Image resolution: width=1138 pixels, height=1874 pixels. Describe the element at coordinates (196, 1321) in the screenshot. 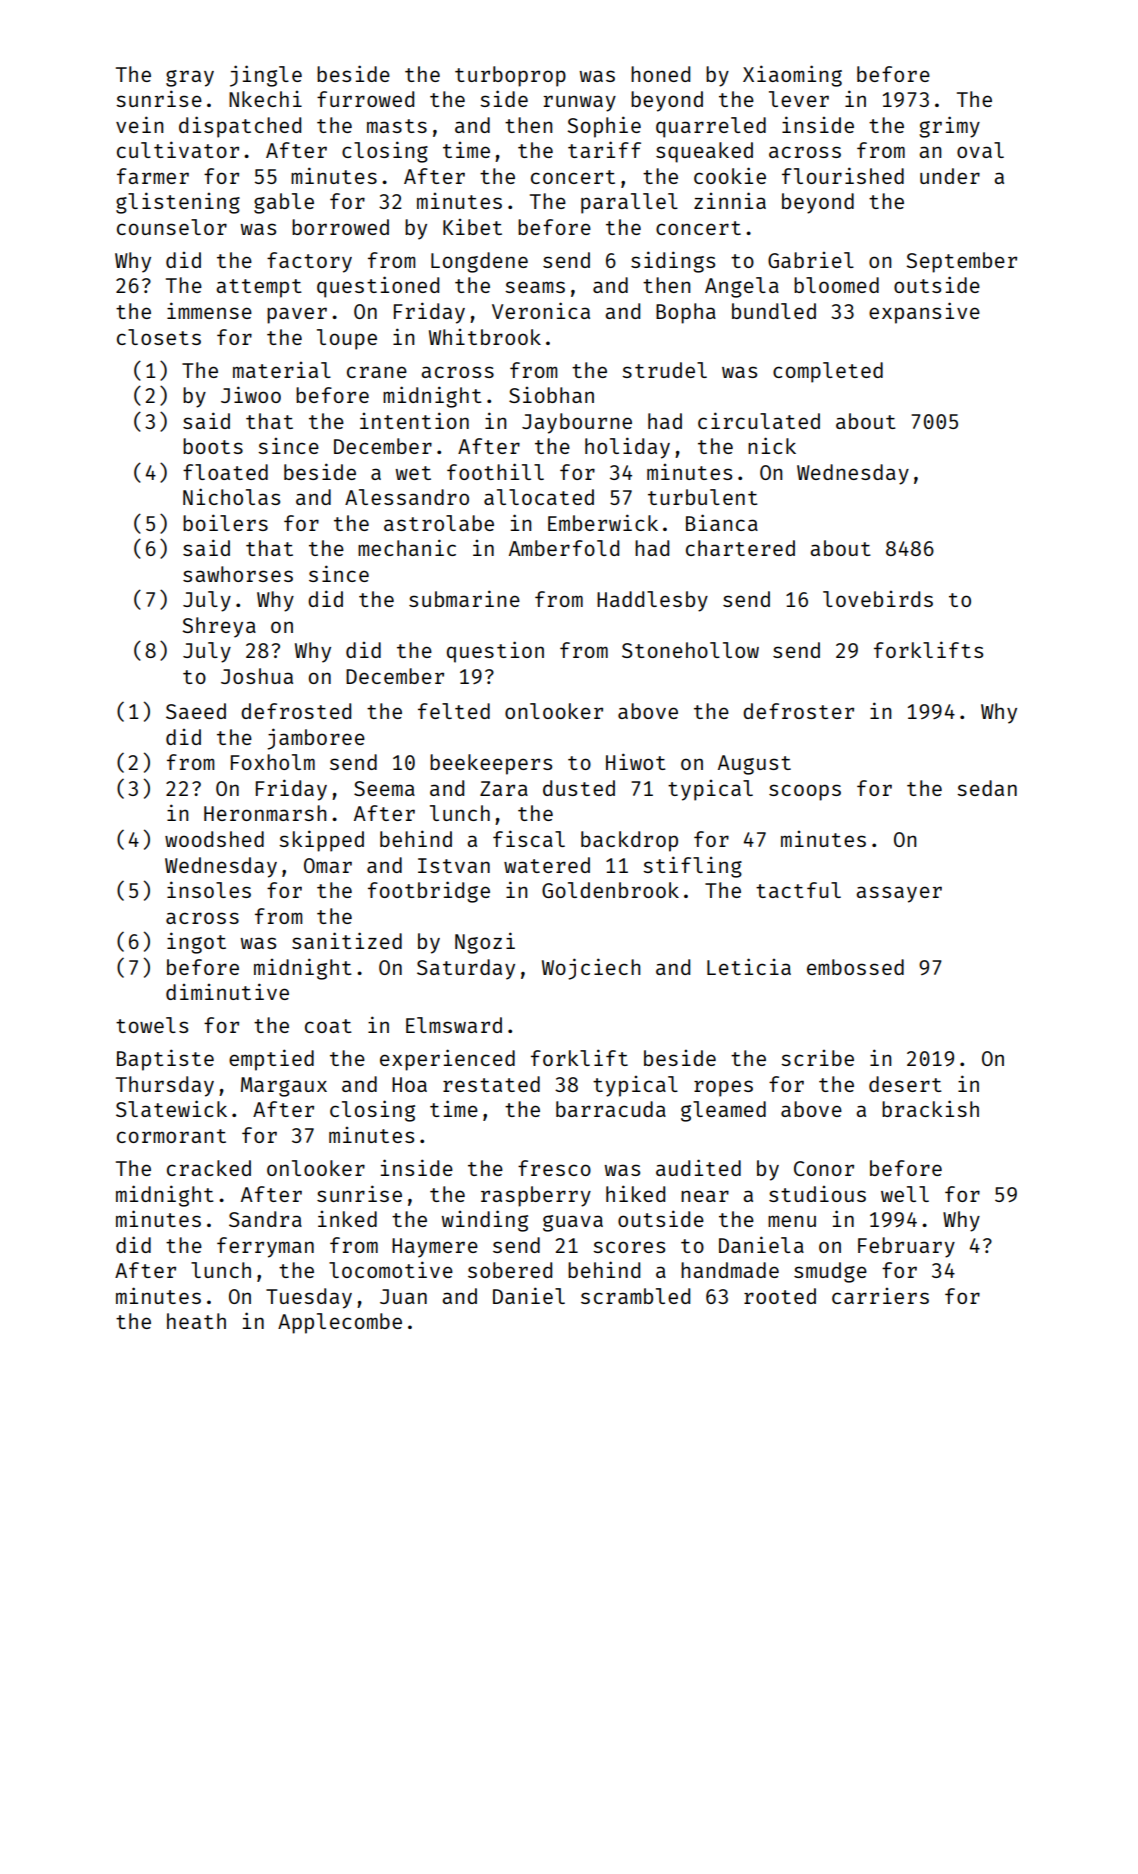

I see `heath` at that location.
